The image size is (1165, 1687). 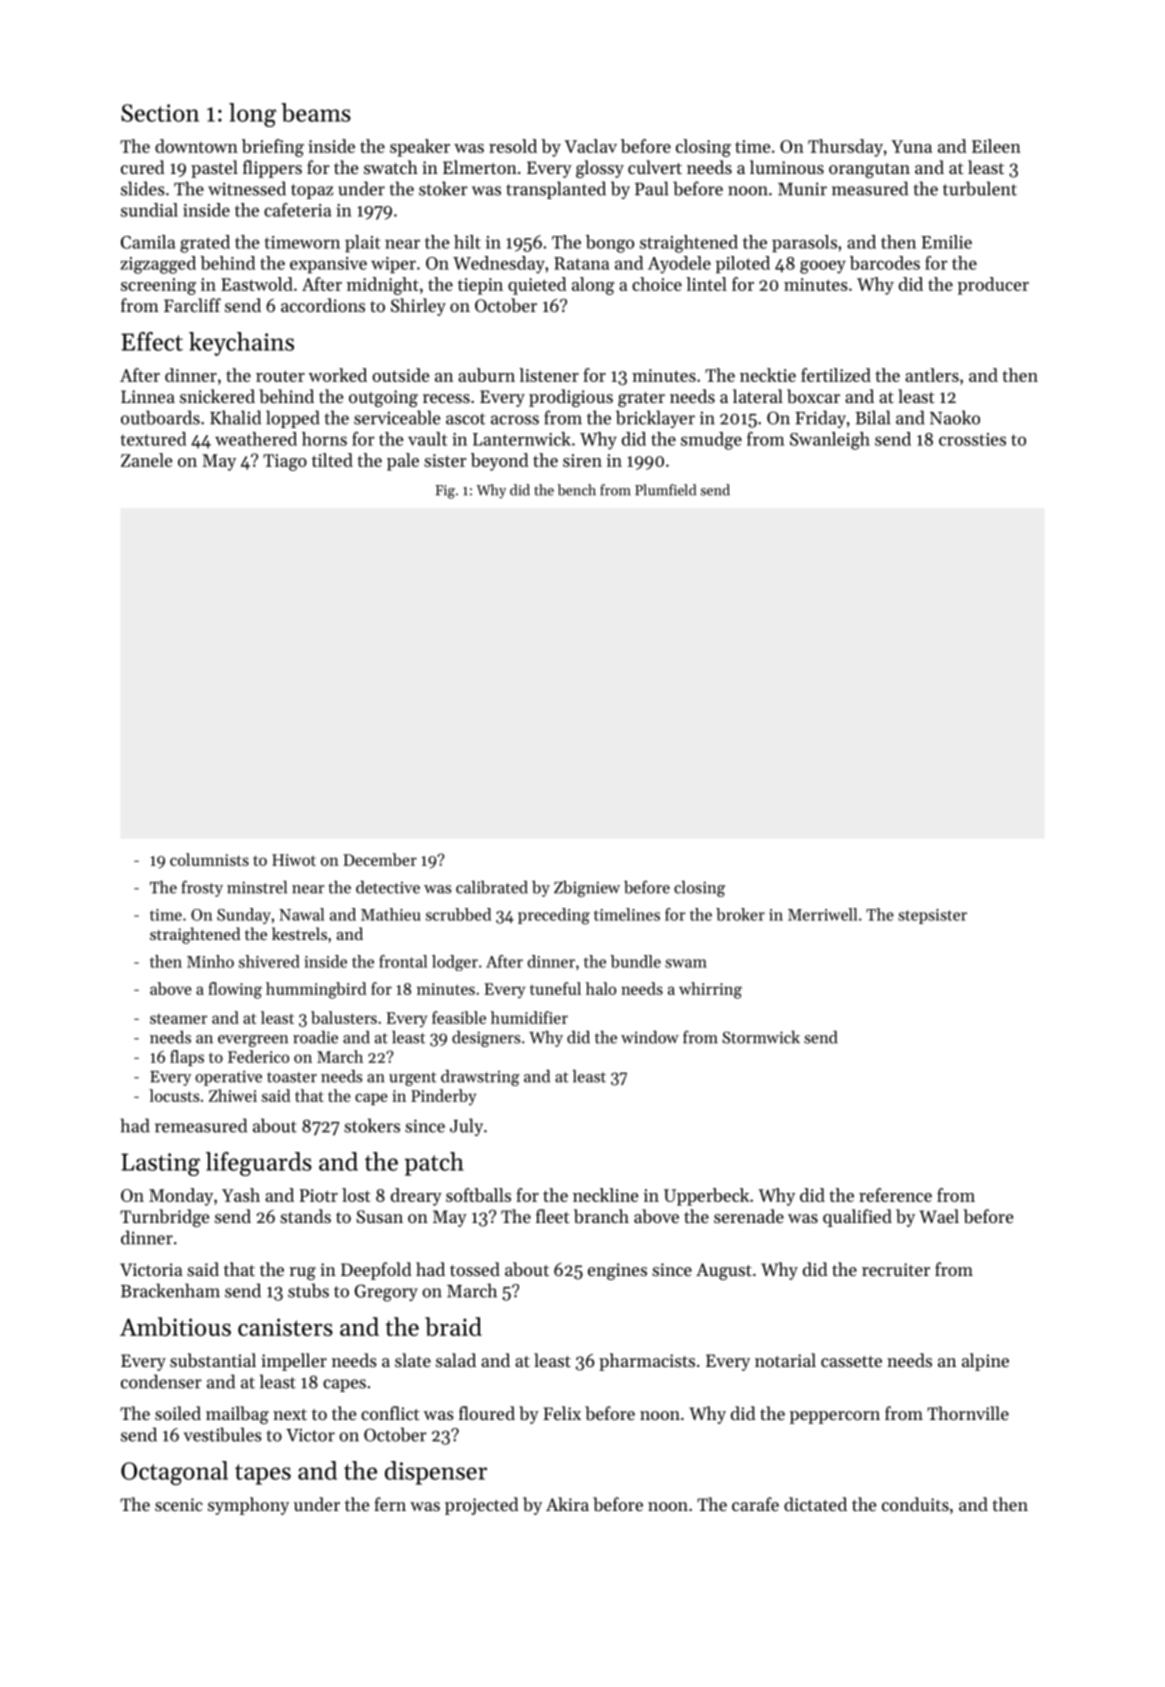 I want to click on Plumfield, so click(x=665, y=490).
